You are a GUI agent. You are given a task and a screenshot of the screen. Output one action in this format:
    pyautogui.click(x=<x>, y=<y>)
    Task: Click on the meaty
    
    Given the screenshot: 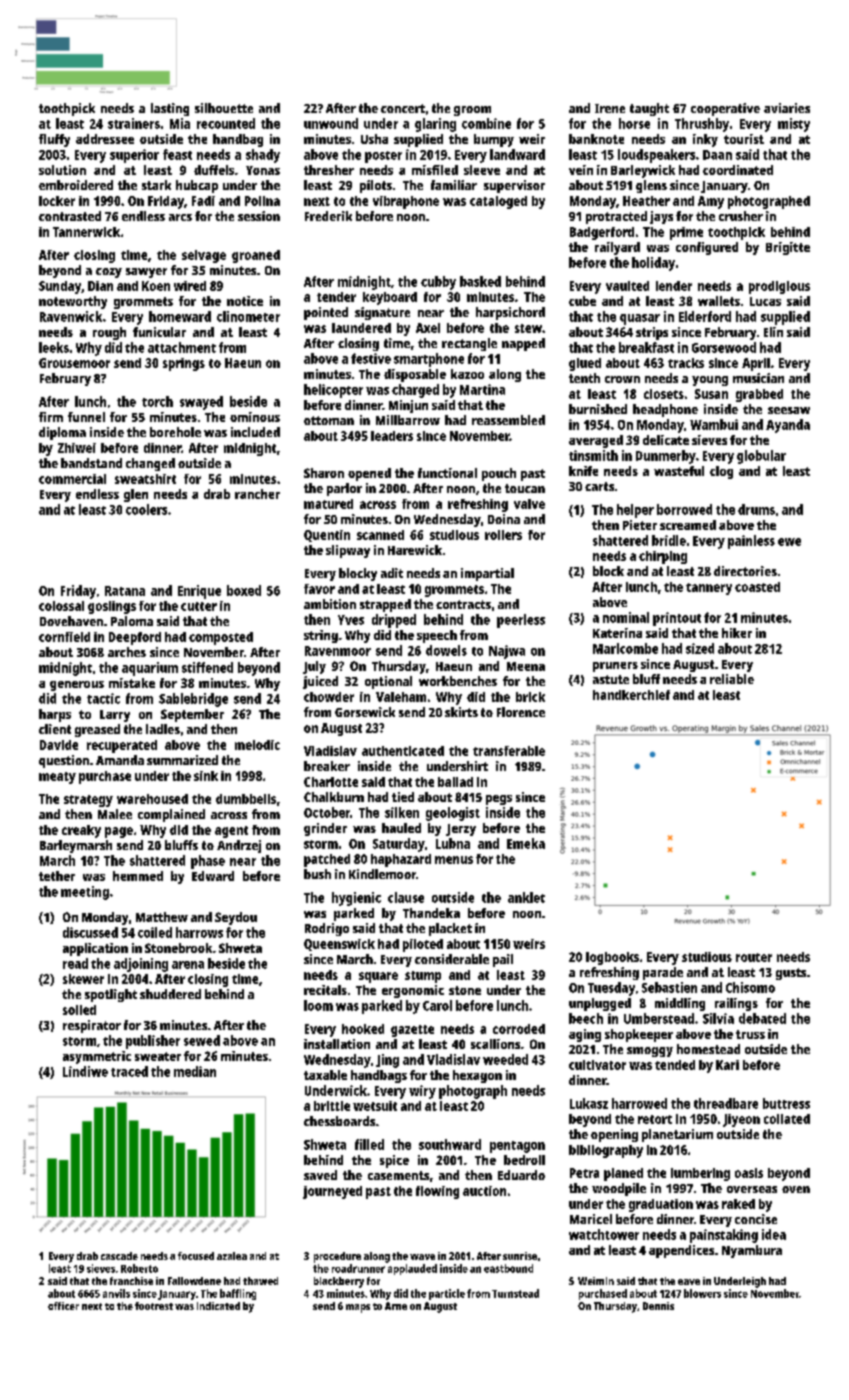 What is the action you would take?
    pyautogui.click(x=57, y=778)
